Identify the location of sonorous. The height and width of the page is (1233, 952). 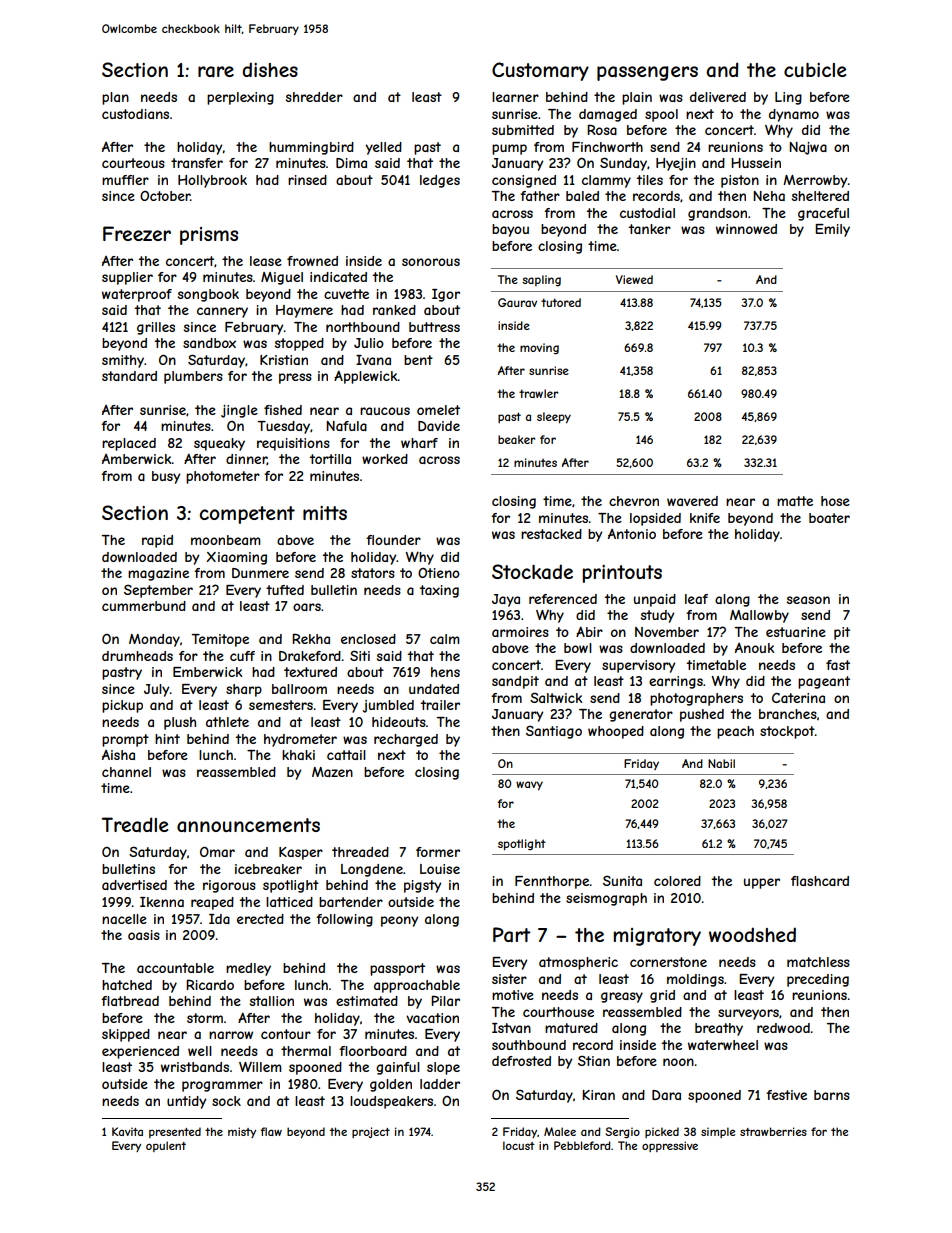
(431, 262).
